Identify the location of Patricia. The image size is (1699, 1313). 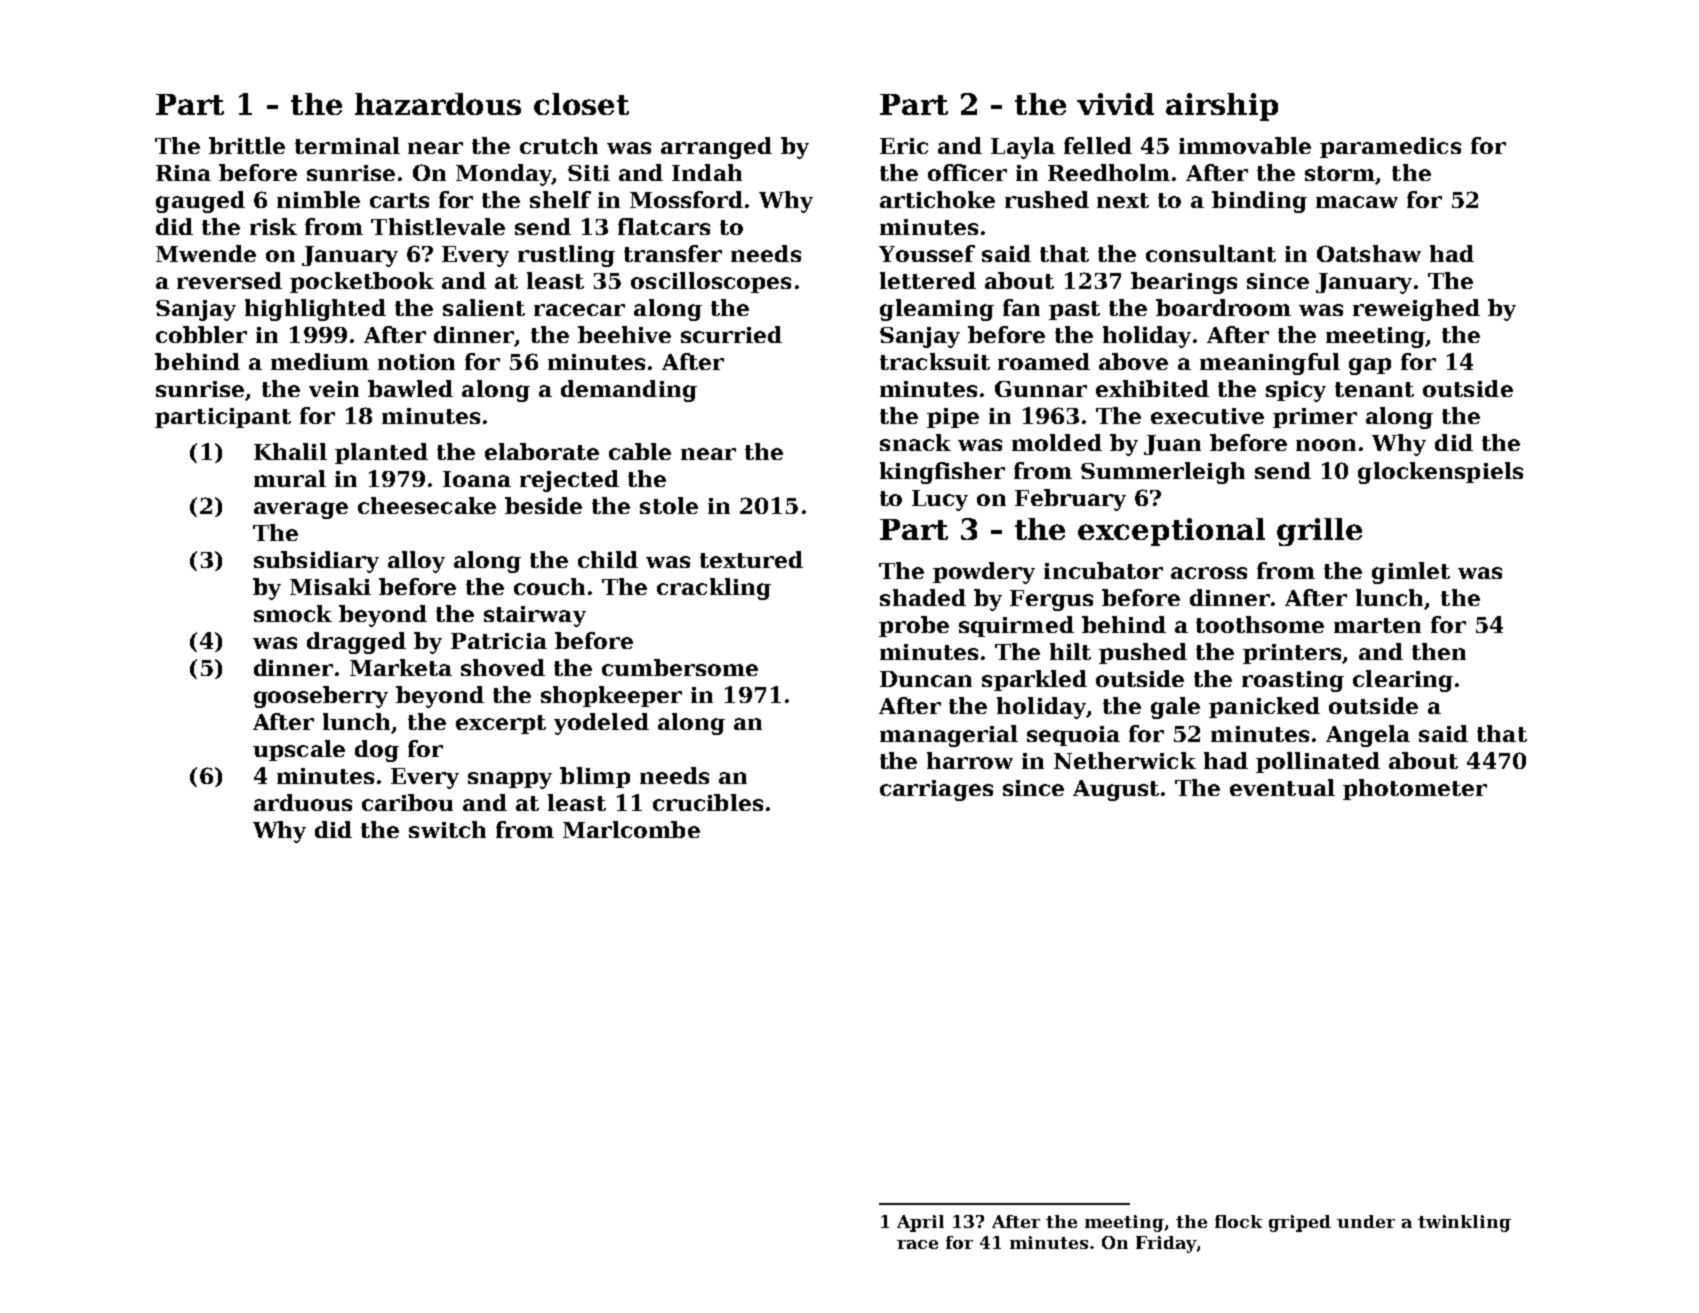
(499, 641).
